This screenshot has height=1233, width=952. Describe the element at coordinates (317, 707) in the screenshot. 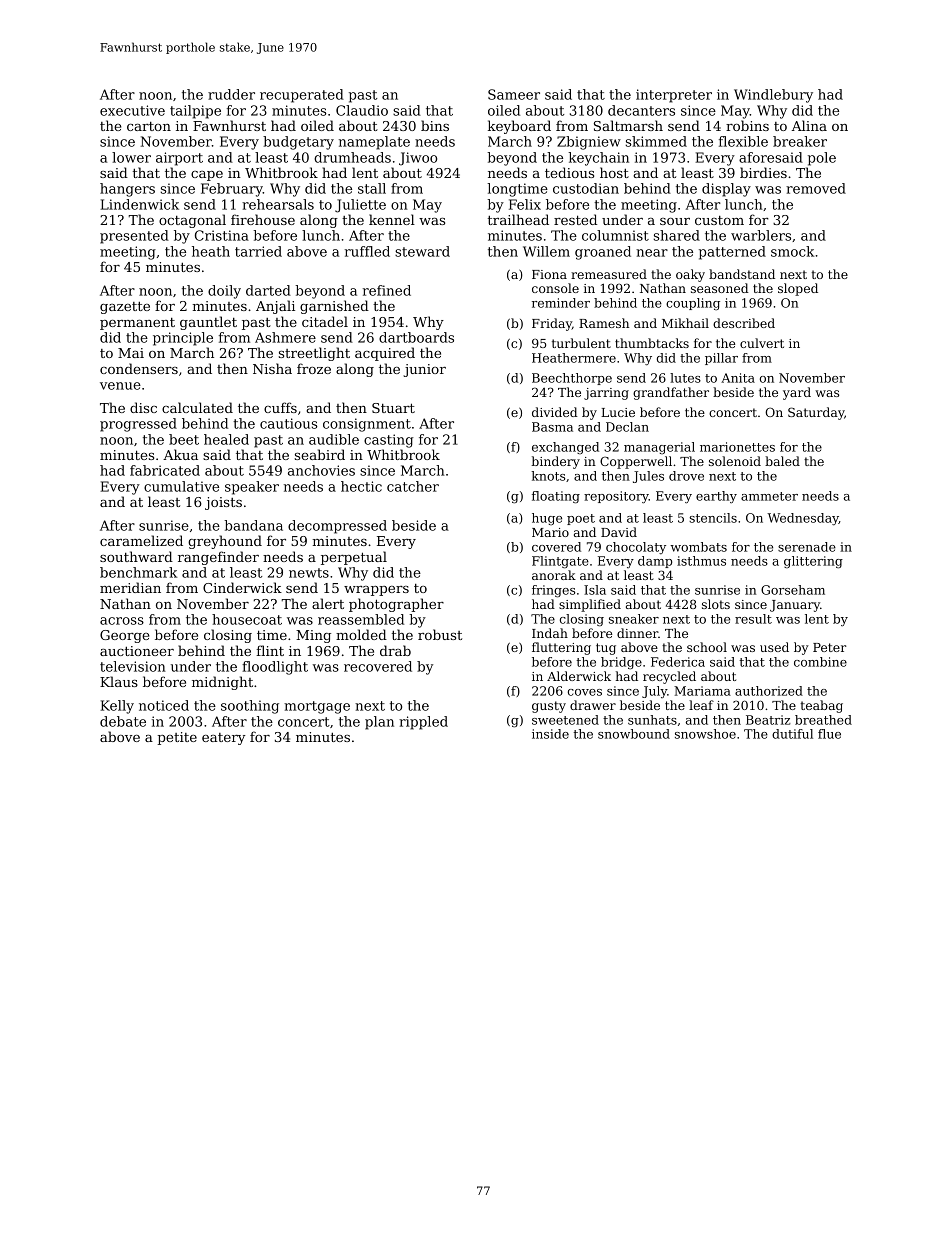

I see `mortgage` at that location.
